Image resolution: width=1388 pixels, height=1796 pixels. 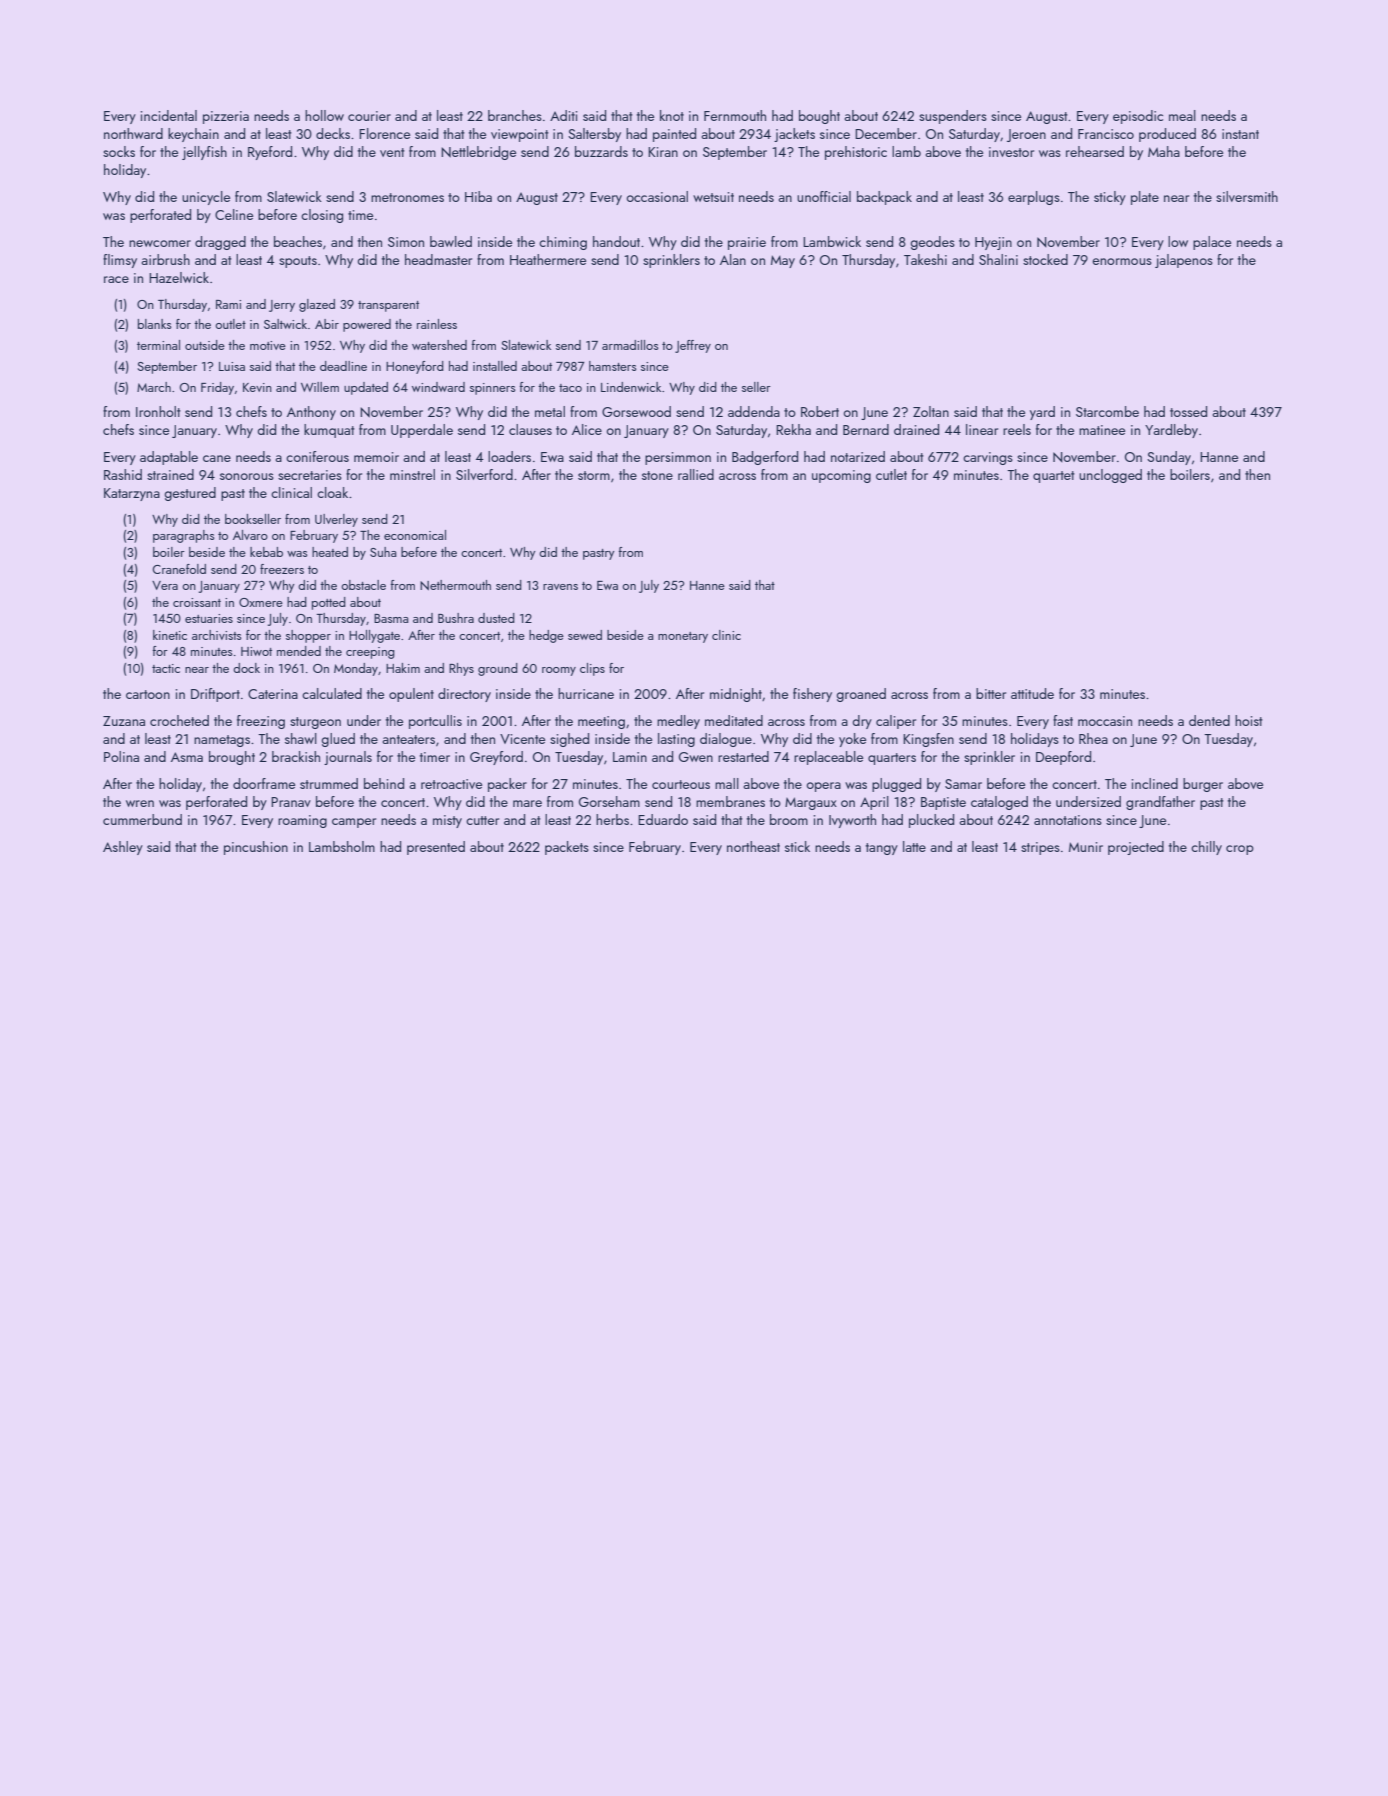 What do you see at coordinates (753, 846) in the image?
I see `northeast` at bounding box center [753, 846].
